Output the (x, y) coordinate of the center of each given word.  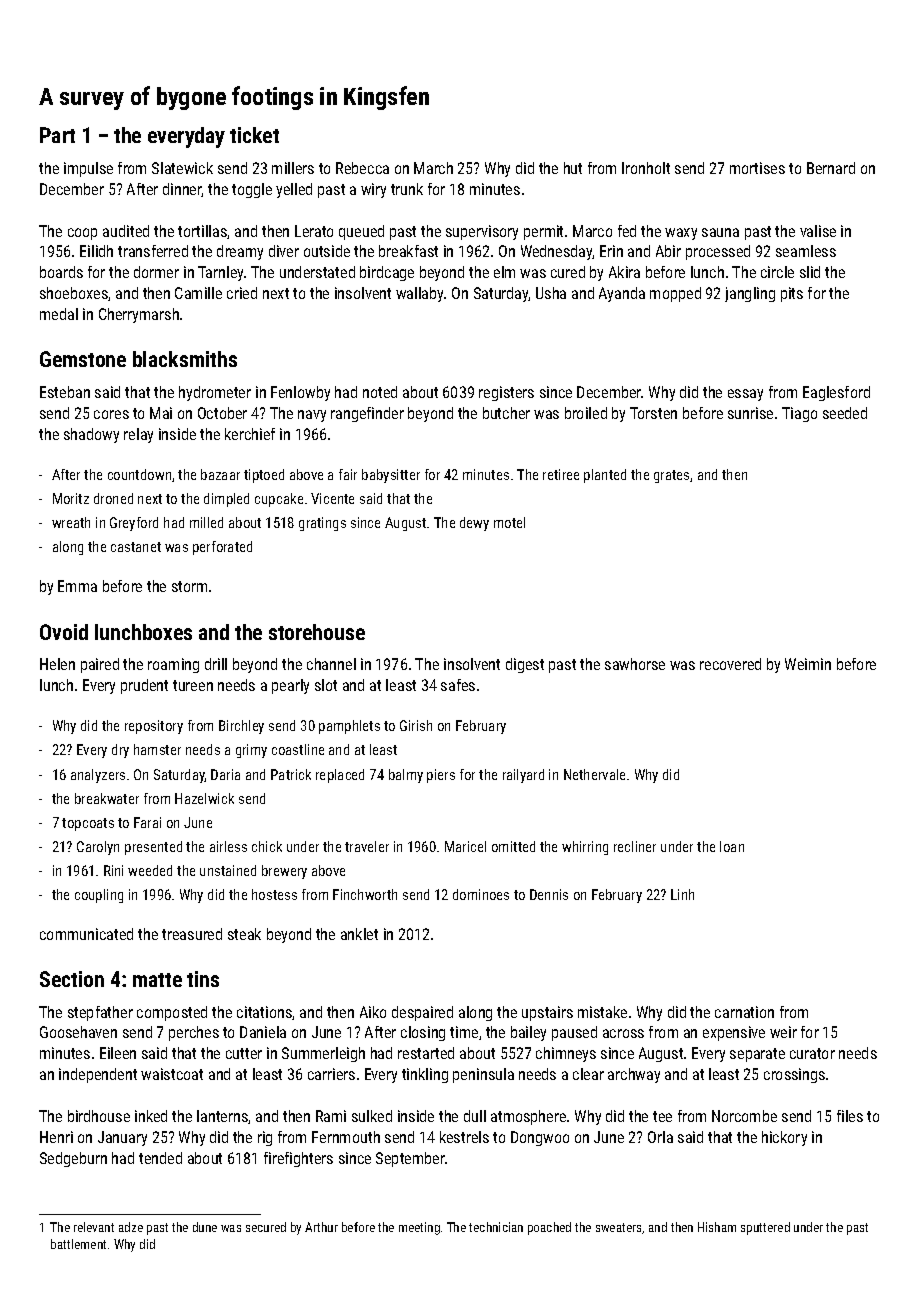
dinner (182, 190)
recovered (730, 664)
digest (525, 665)
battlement (78, 1244)
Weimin (808, 664)
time (464, 1032)
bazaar (220, 474)
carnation (744, 1012)
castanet (136, 547)
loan (732, 846)
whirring (585, 848)
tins (203, 979)
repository (154, 727)
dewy (474, 524)
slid (810, 272)
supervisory (482, 232)
